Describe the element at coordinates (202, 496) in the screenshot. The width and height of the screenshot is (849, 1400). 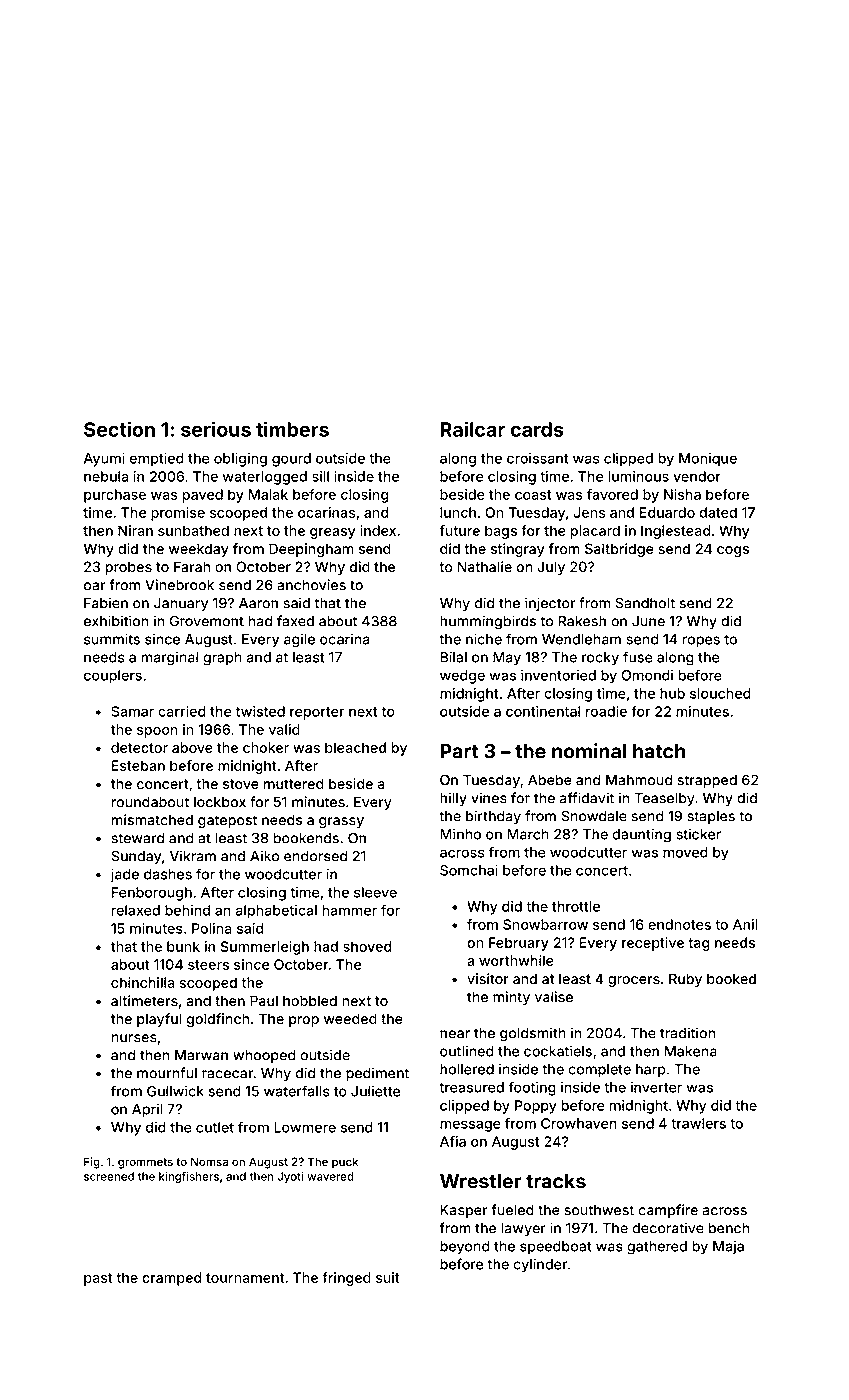
I see `paved` at that location.
